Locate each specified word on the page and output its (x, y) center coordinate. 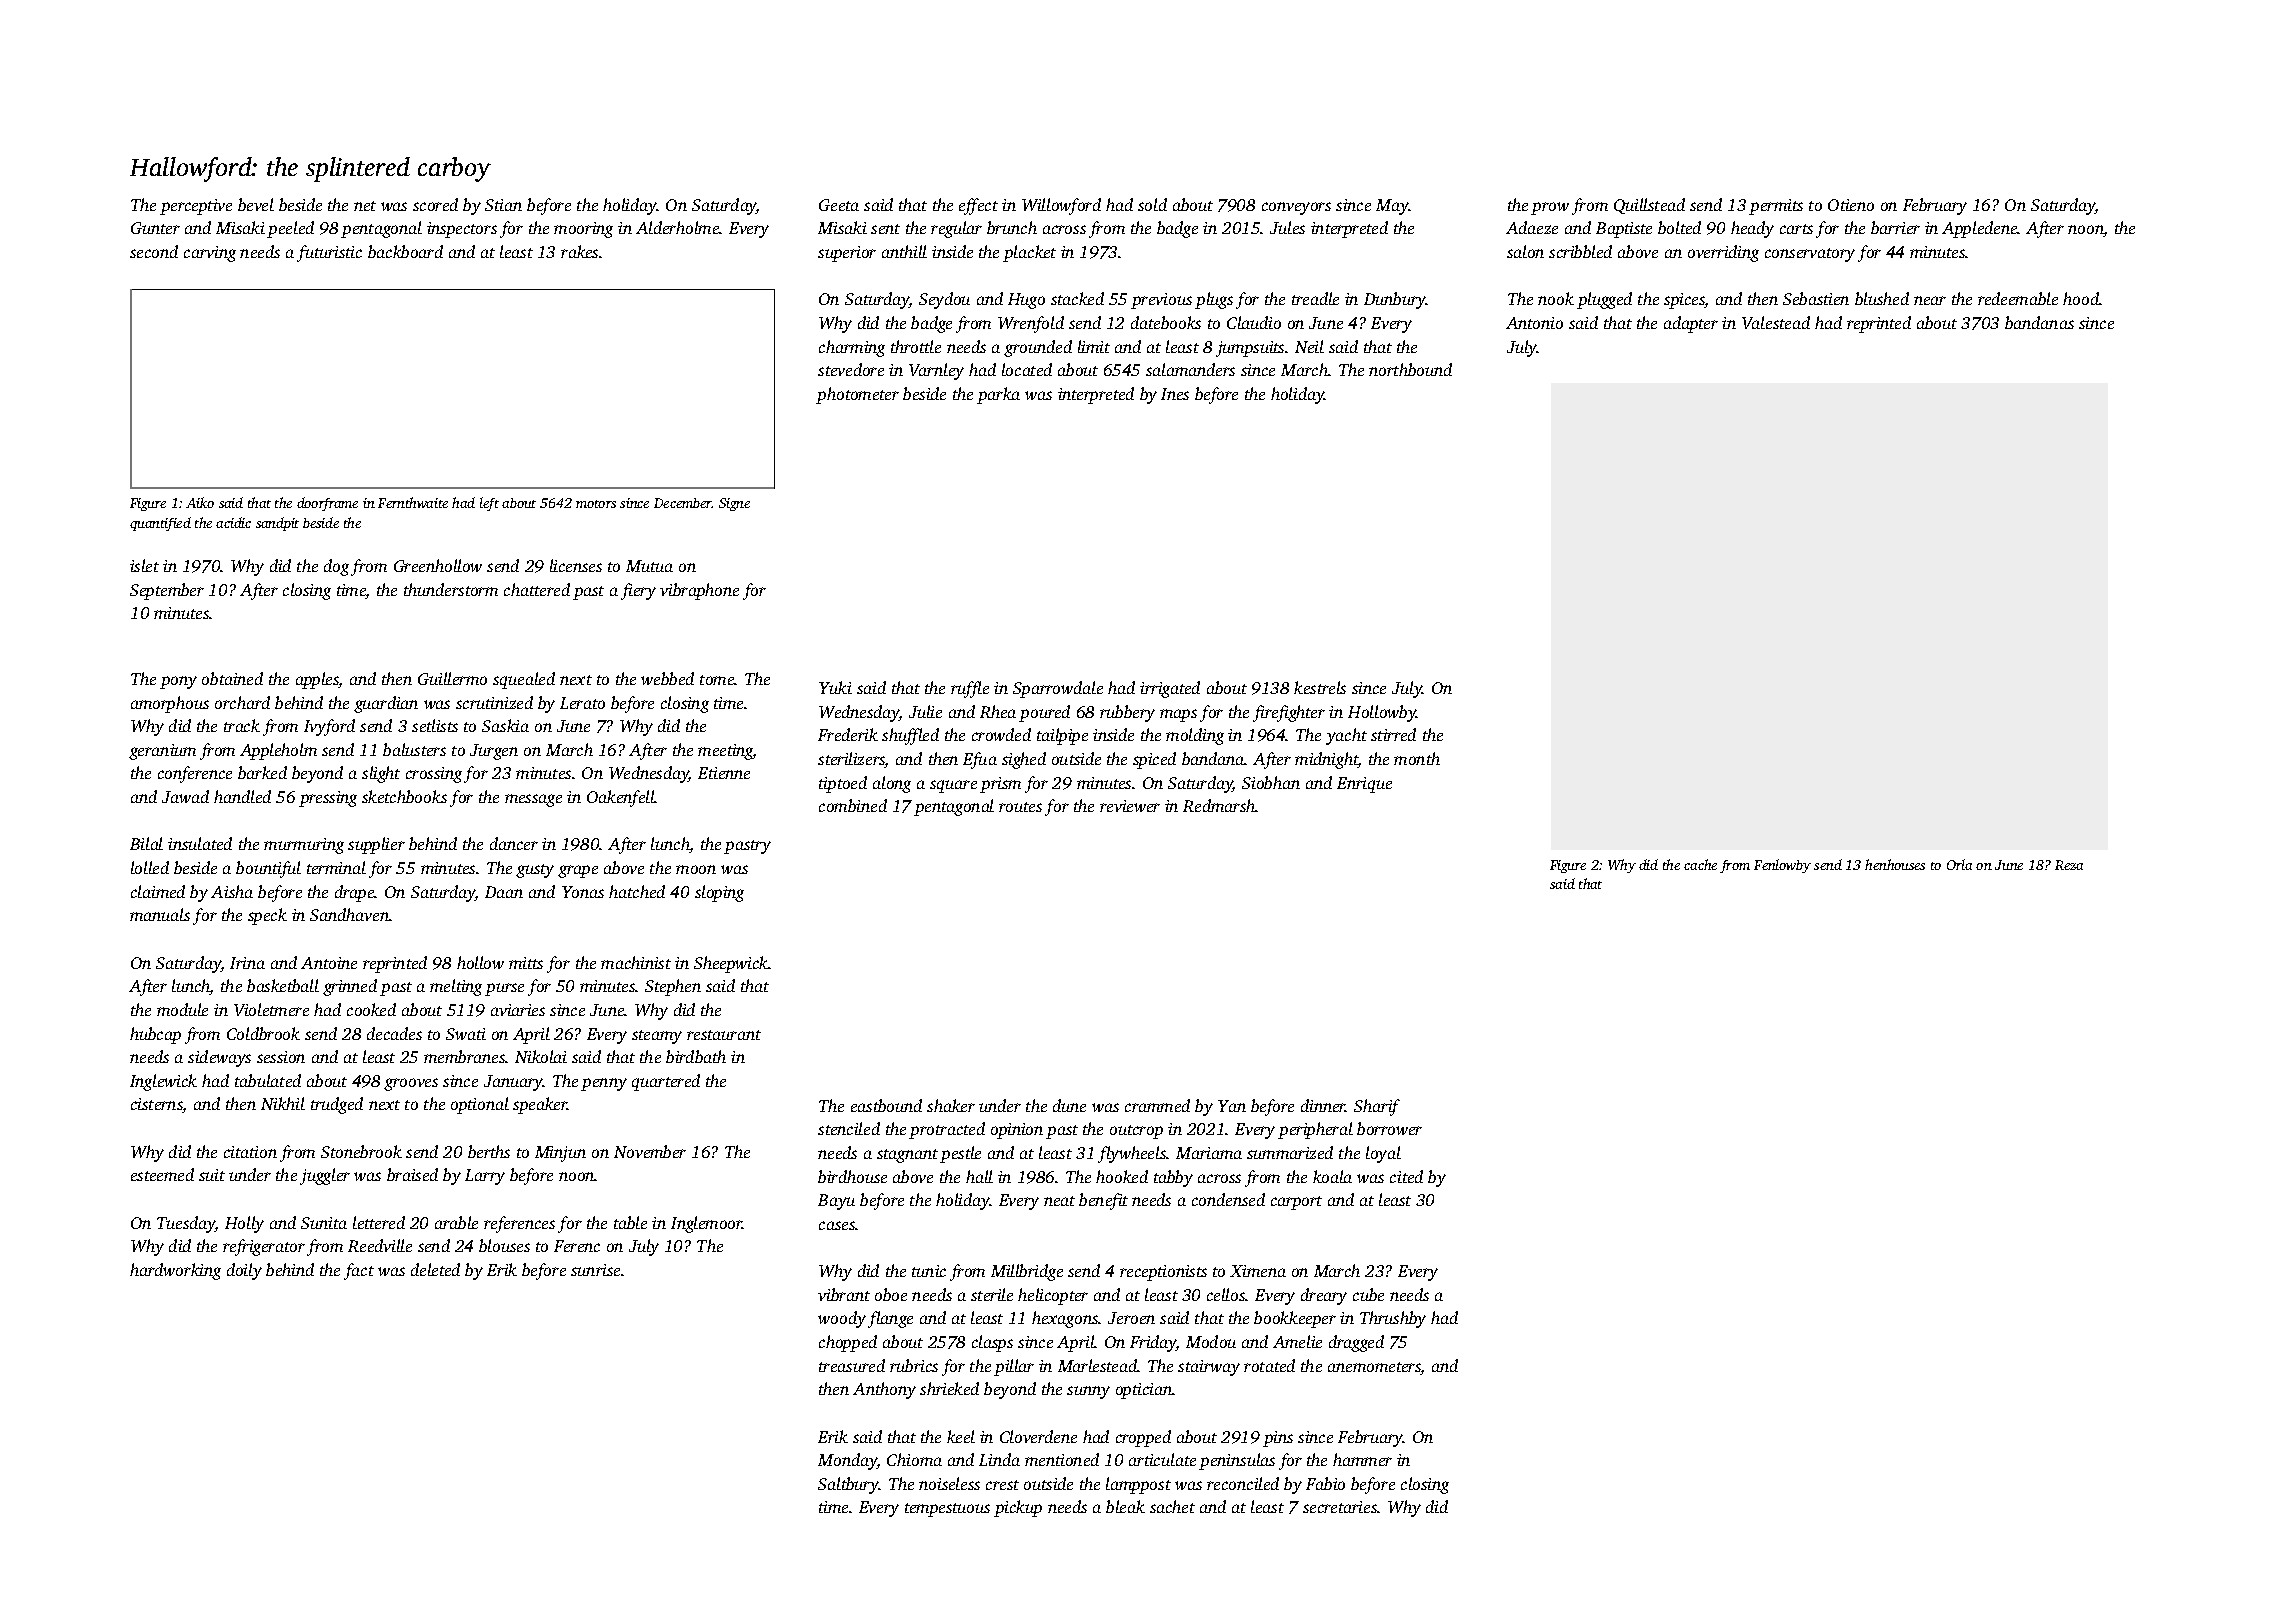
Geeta (839, 205)
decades (394, 1033)
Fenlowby (1782, 866)
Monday (847, 1461)
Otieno (1851, 205)
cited (1406, 1176)
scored (435, 204)
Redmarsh (1219, 805)
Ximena (1258, 1271)
